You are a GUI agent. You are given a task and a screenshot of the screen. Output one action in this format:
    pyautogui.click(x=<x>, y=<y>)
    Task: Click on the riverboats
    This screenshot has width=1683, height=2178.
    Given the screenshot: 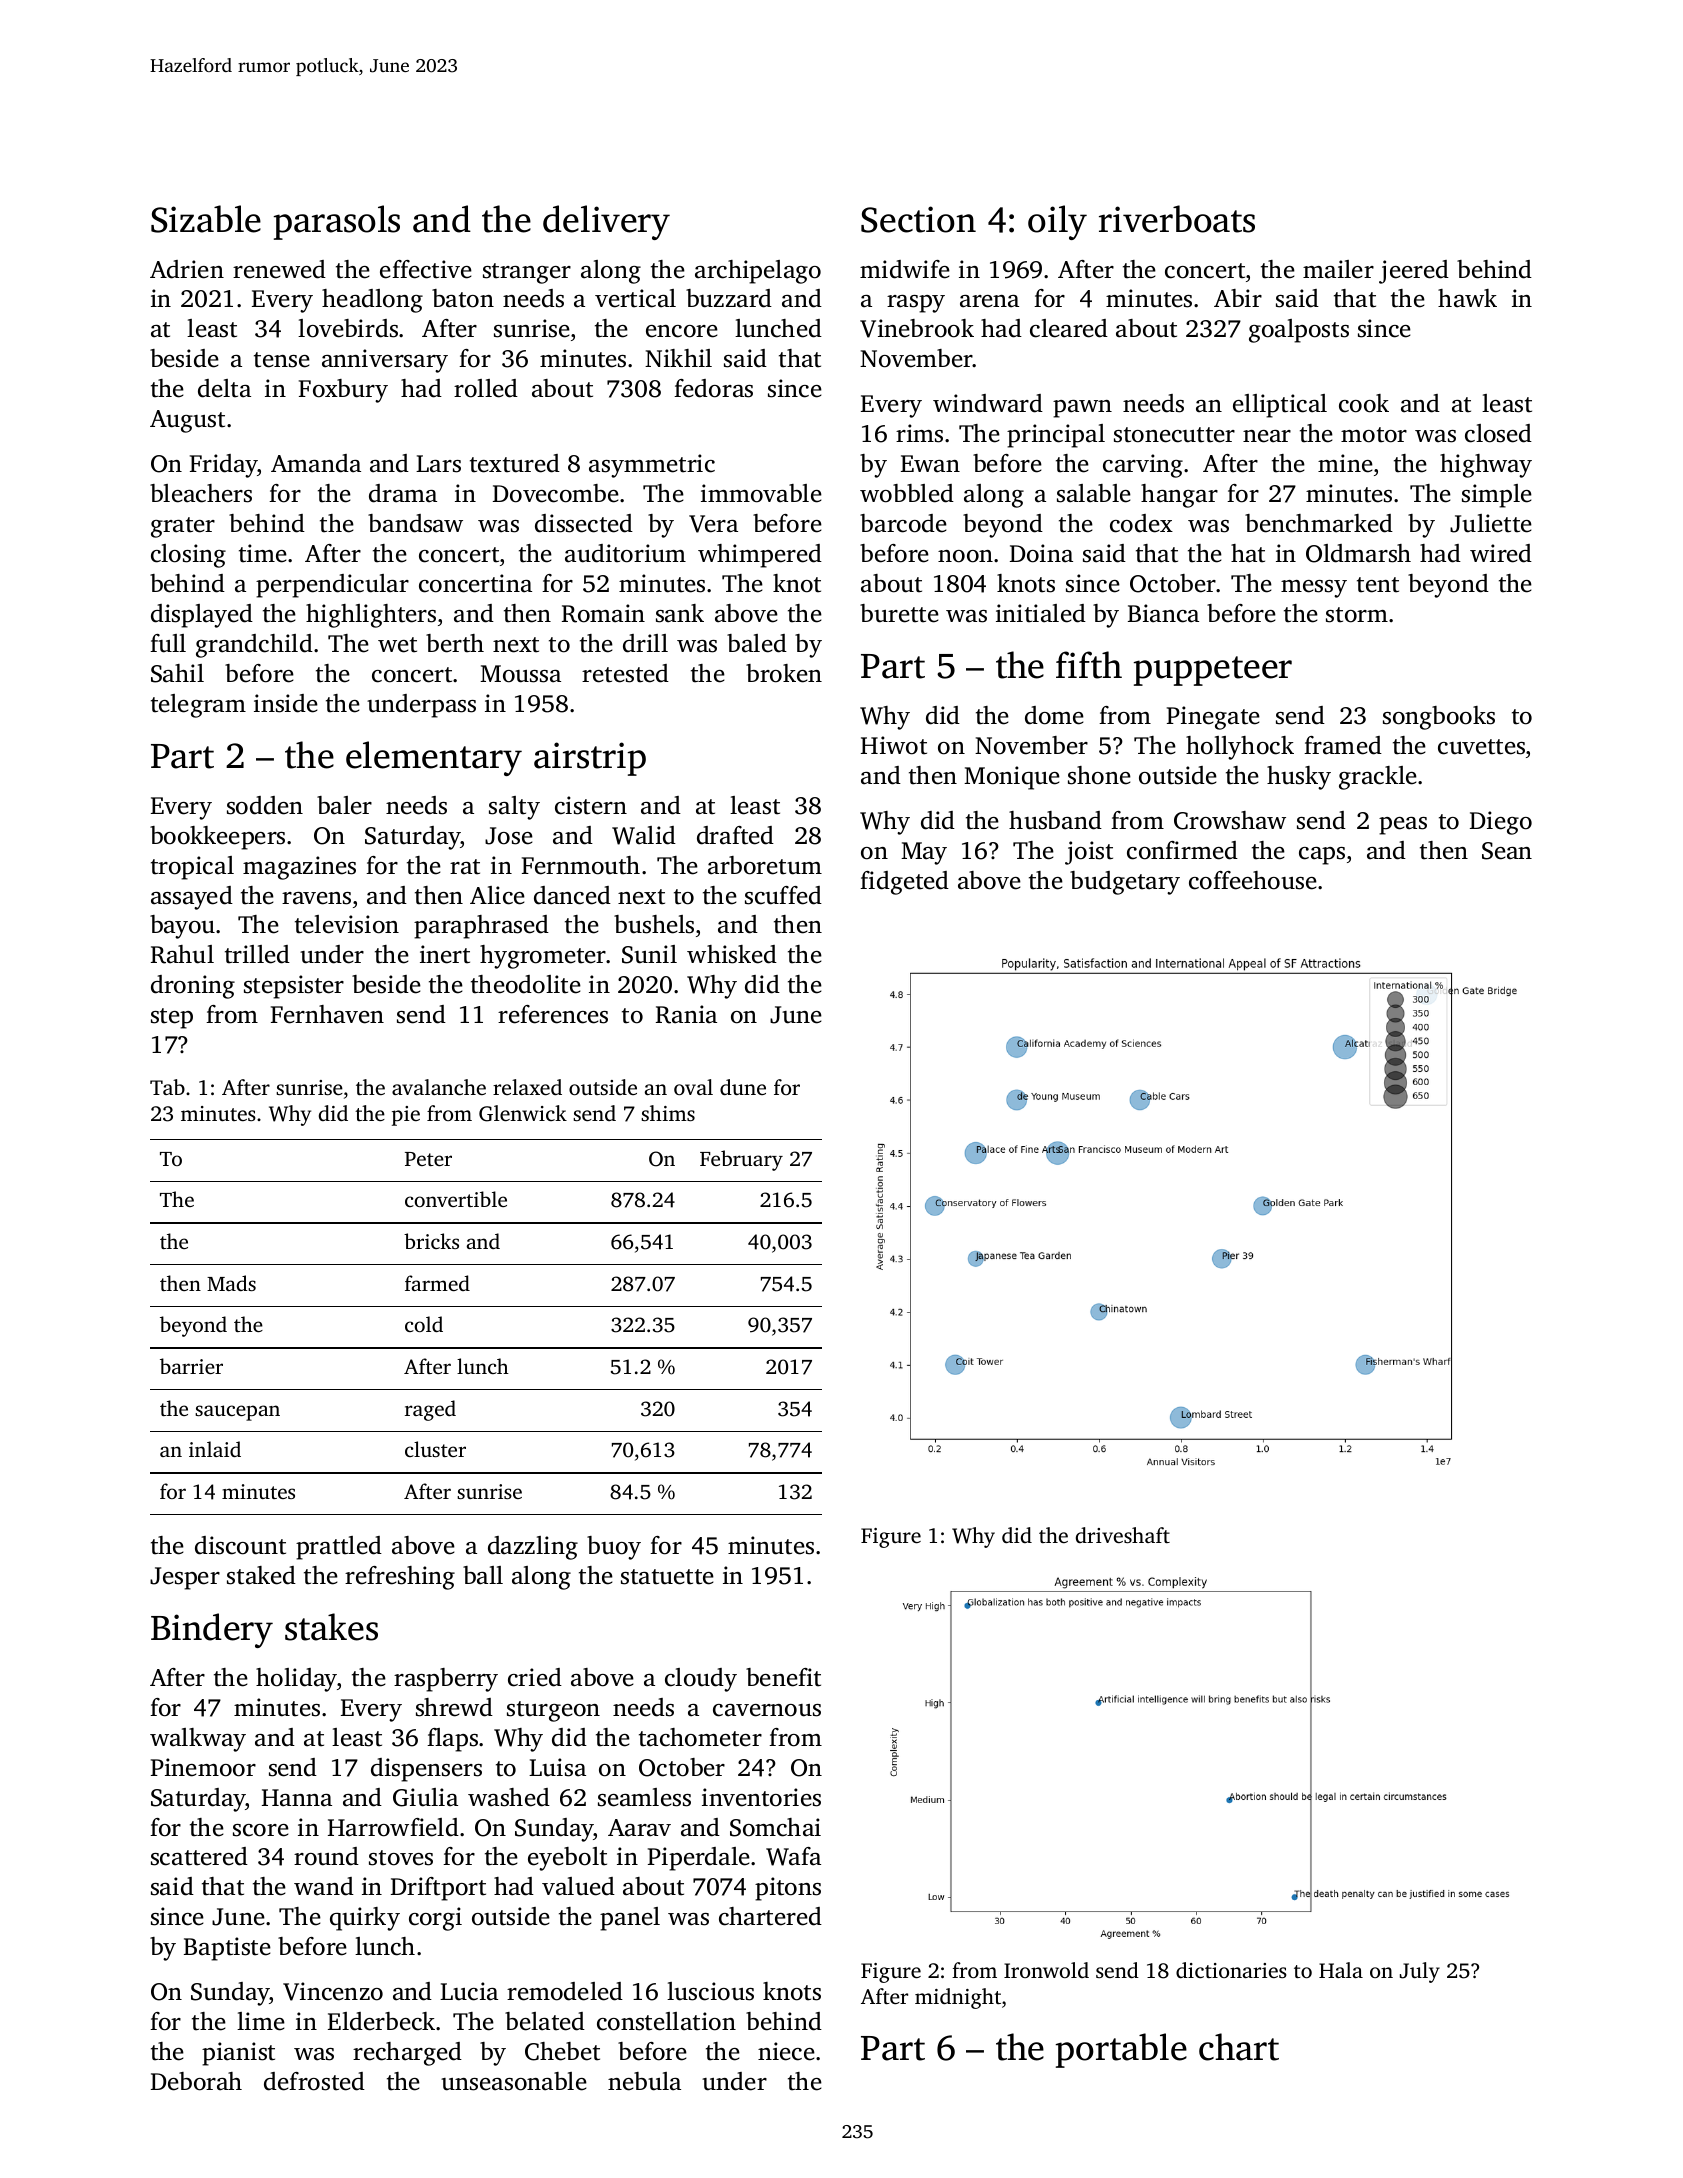 What is the action you would take?
    pyautogui.click(x=1177, y=219)
